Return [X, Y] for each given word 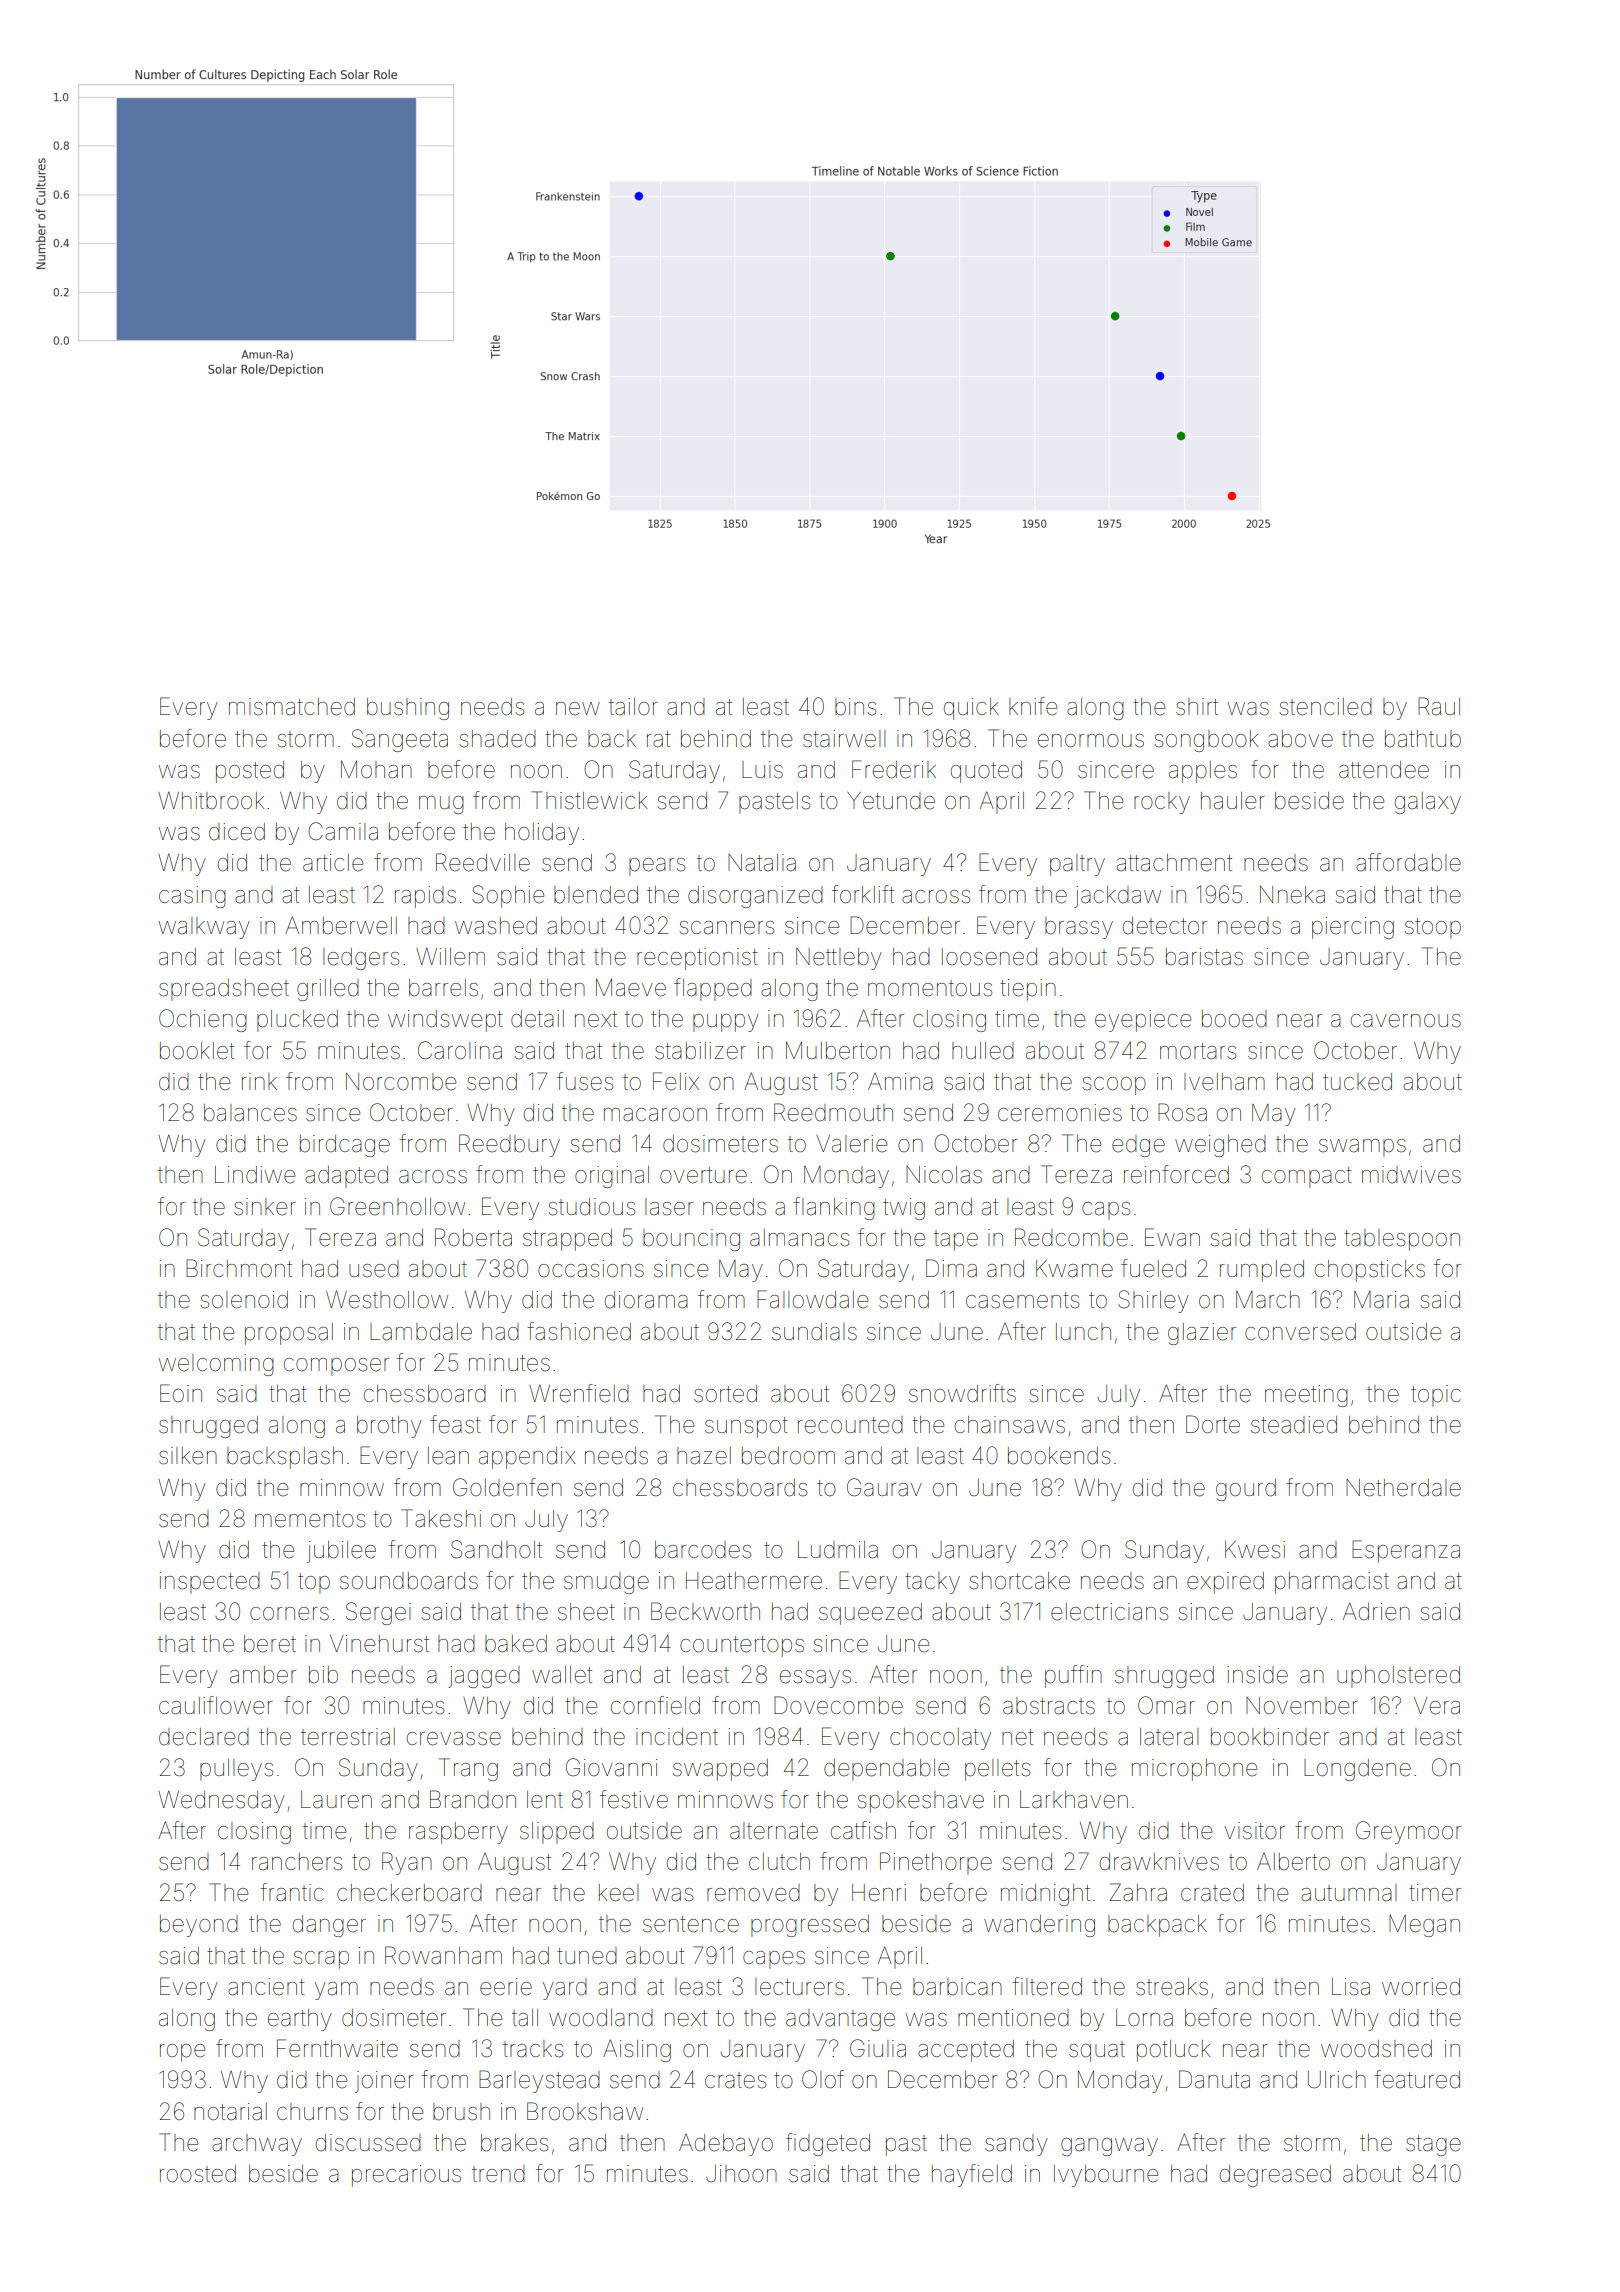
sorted [725, 1394]
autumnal [1349, 1893]
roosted [198, 2174]
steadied [1294, 1425]
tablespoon [1402, 1240]
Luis [762, 770]
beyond [199, 1926]
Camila [343, 831]
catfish [863, 1830]
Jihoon [741, 2173]
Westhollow [387, 1299]
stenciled [1325, 707]
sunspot [746, 1427]
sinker [265, 1207]
